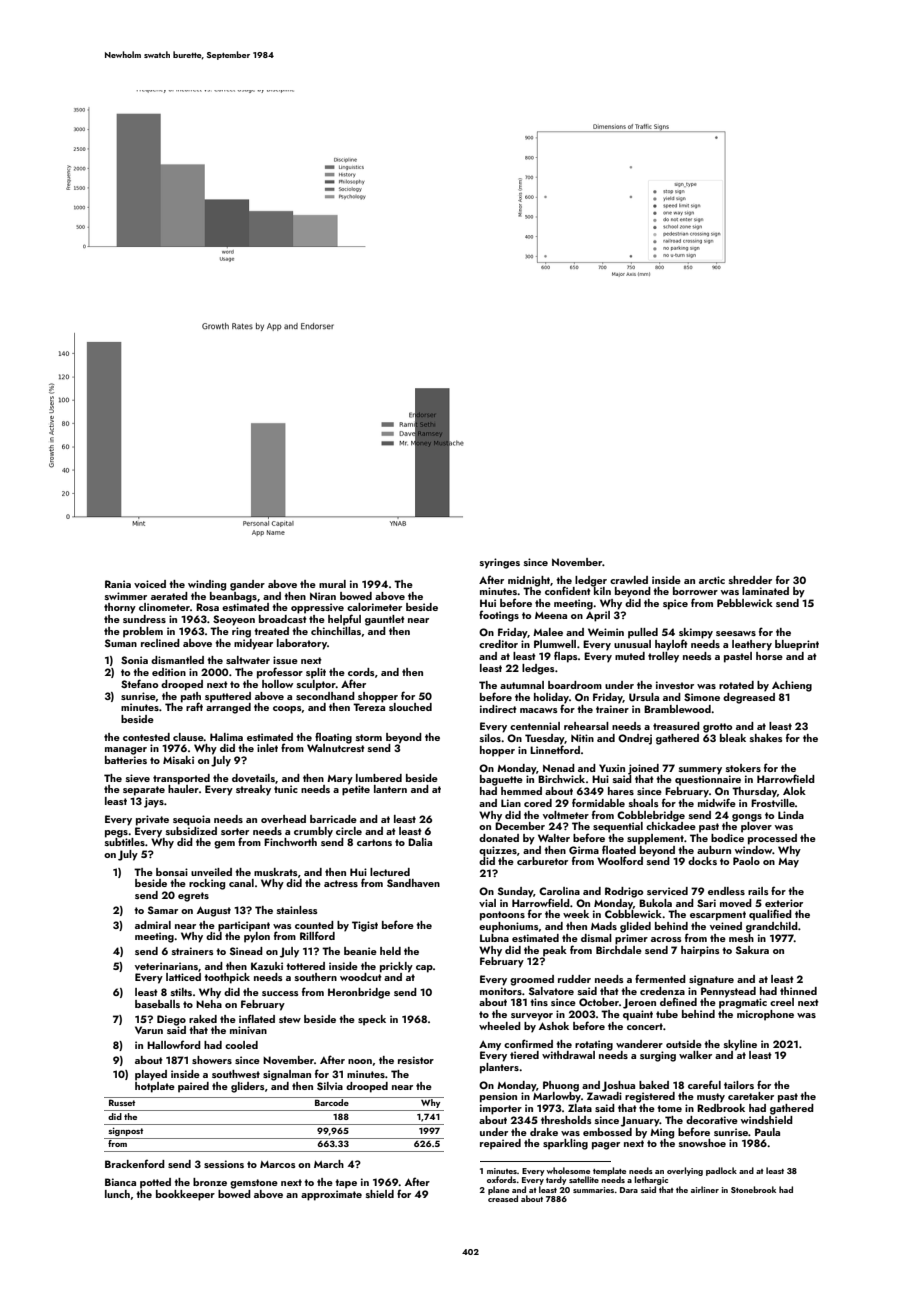 The image size is (924, 1308). Describe the element at coordinates (163, 910) in the screenshot. I see `Samar` at that location.
